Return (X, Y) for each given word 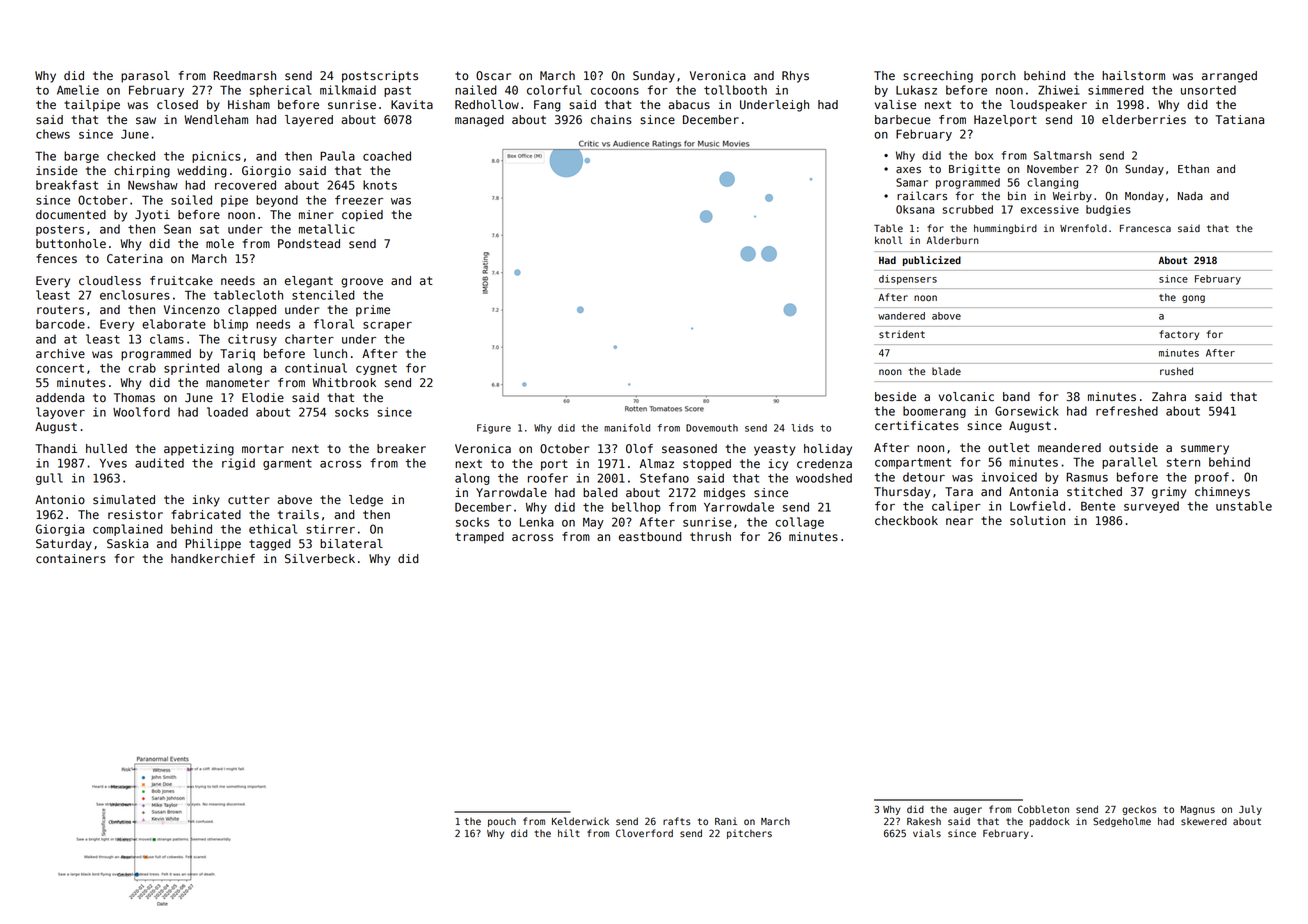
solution (1037, 521)
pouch (502, 822)
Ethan (1193, 169)
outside (1133, 448)
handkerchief (213, 559)
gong (1193, 299)
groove (362, 283)
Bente (1098, 506)
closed (177, 105)
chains (611, 120)
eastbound (650, 537)
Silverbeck (320, 559)
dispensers (908, 280)
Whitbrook (344, 383)
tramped (479, 538)
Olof (639, 448)
